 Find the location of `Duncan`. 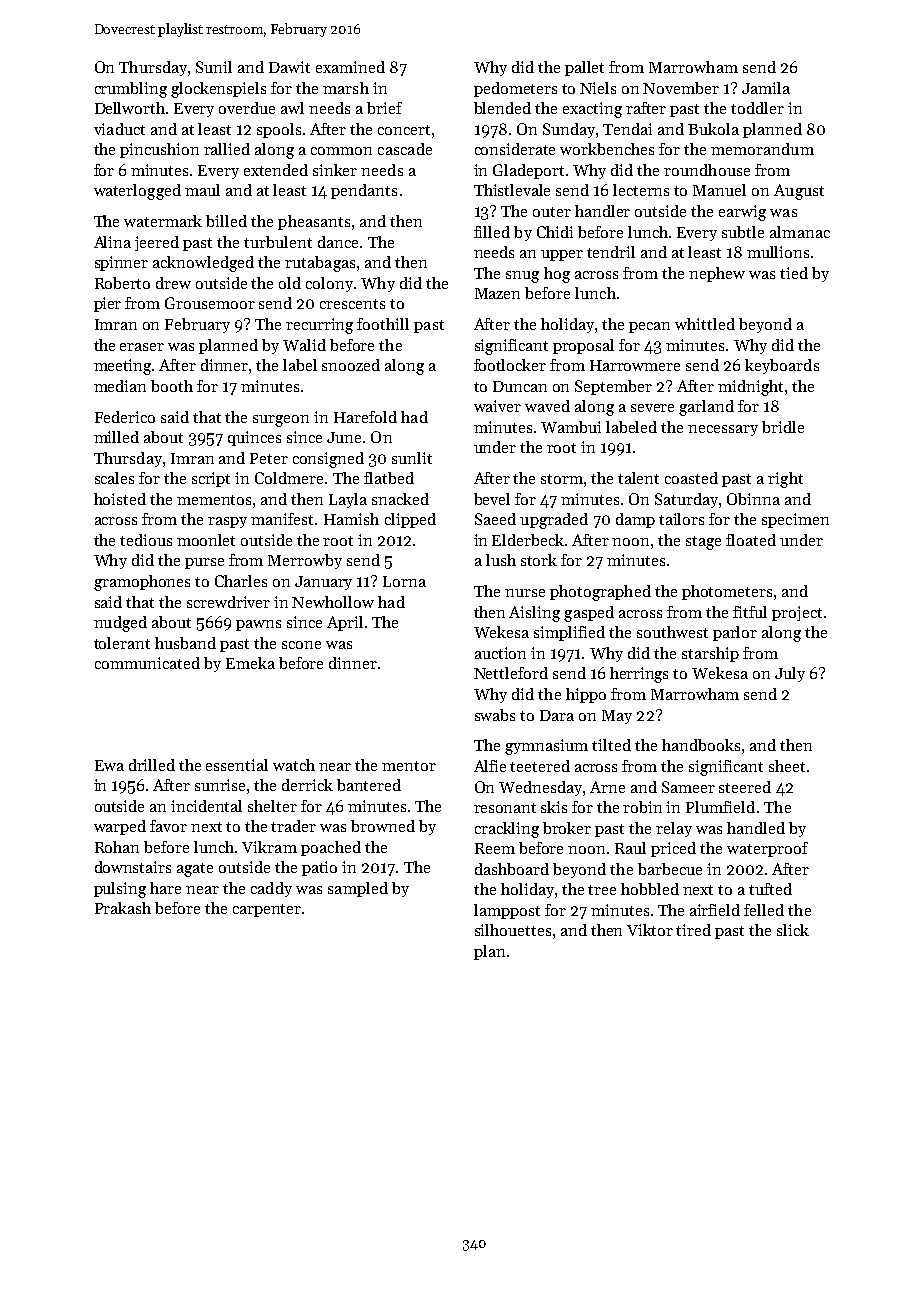

Duncan is located at coordinates (520, 386).
